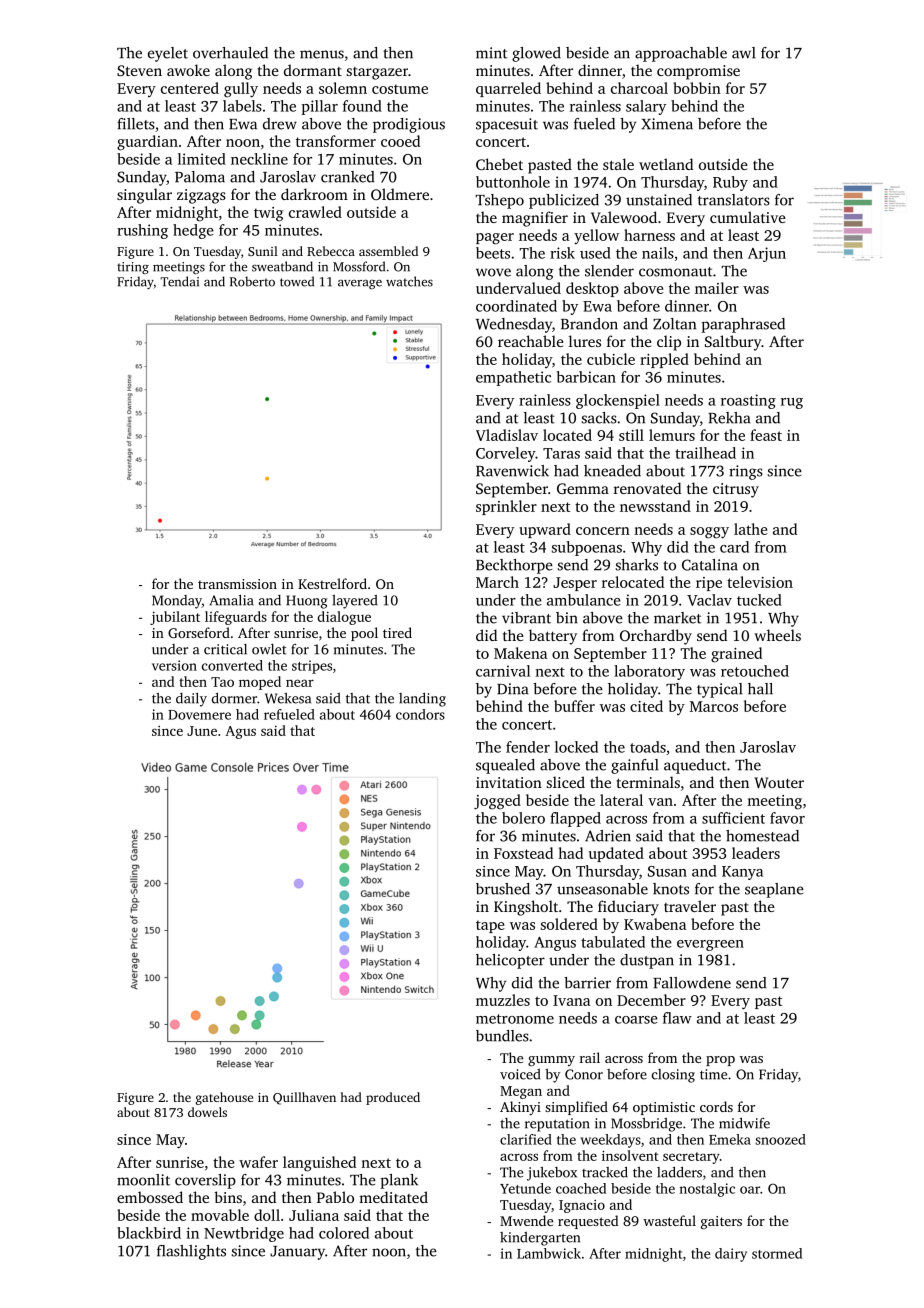  I want to click on Kestrelford, so click(332, 583).
